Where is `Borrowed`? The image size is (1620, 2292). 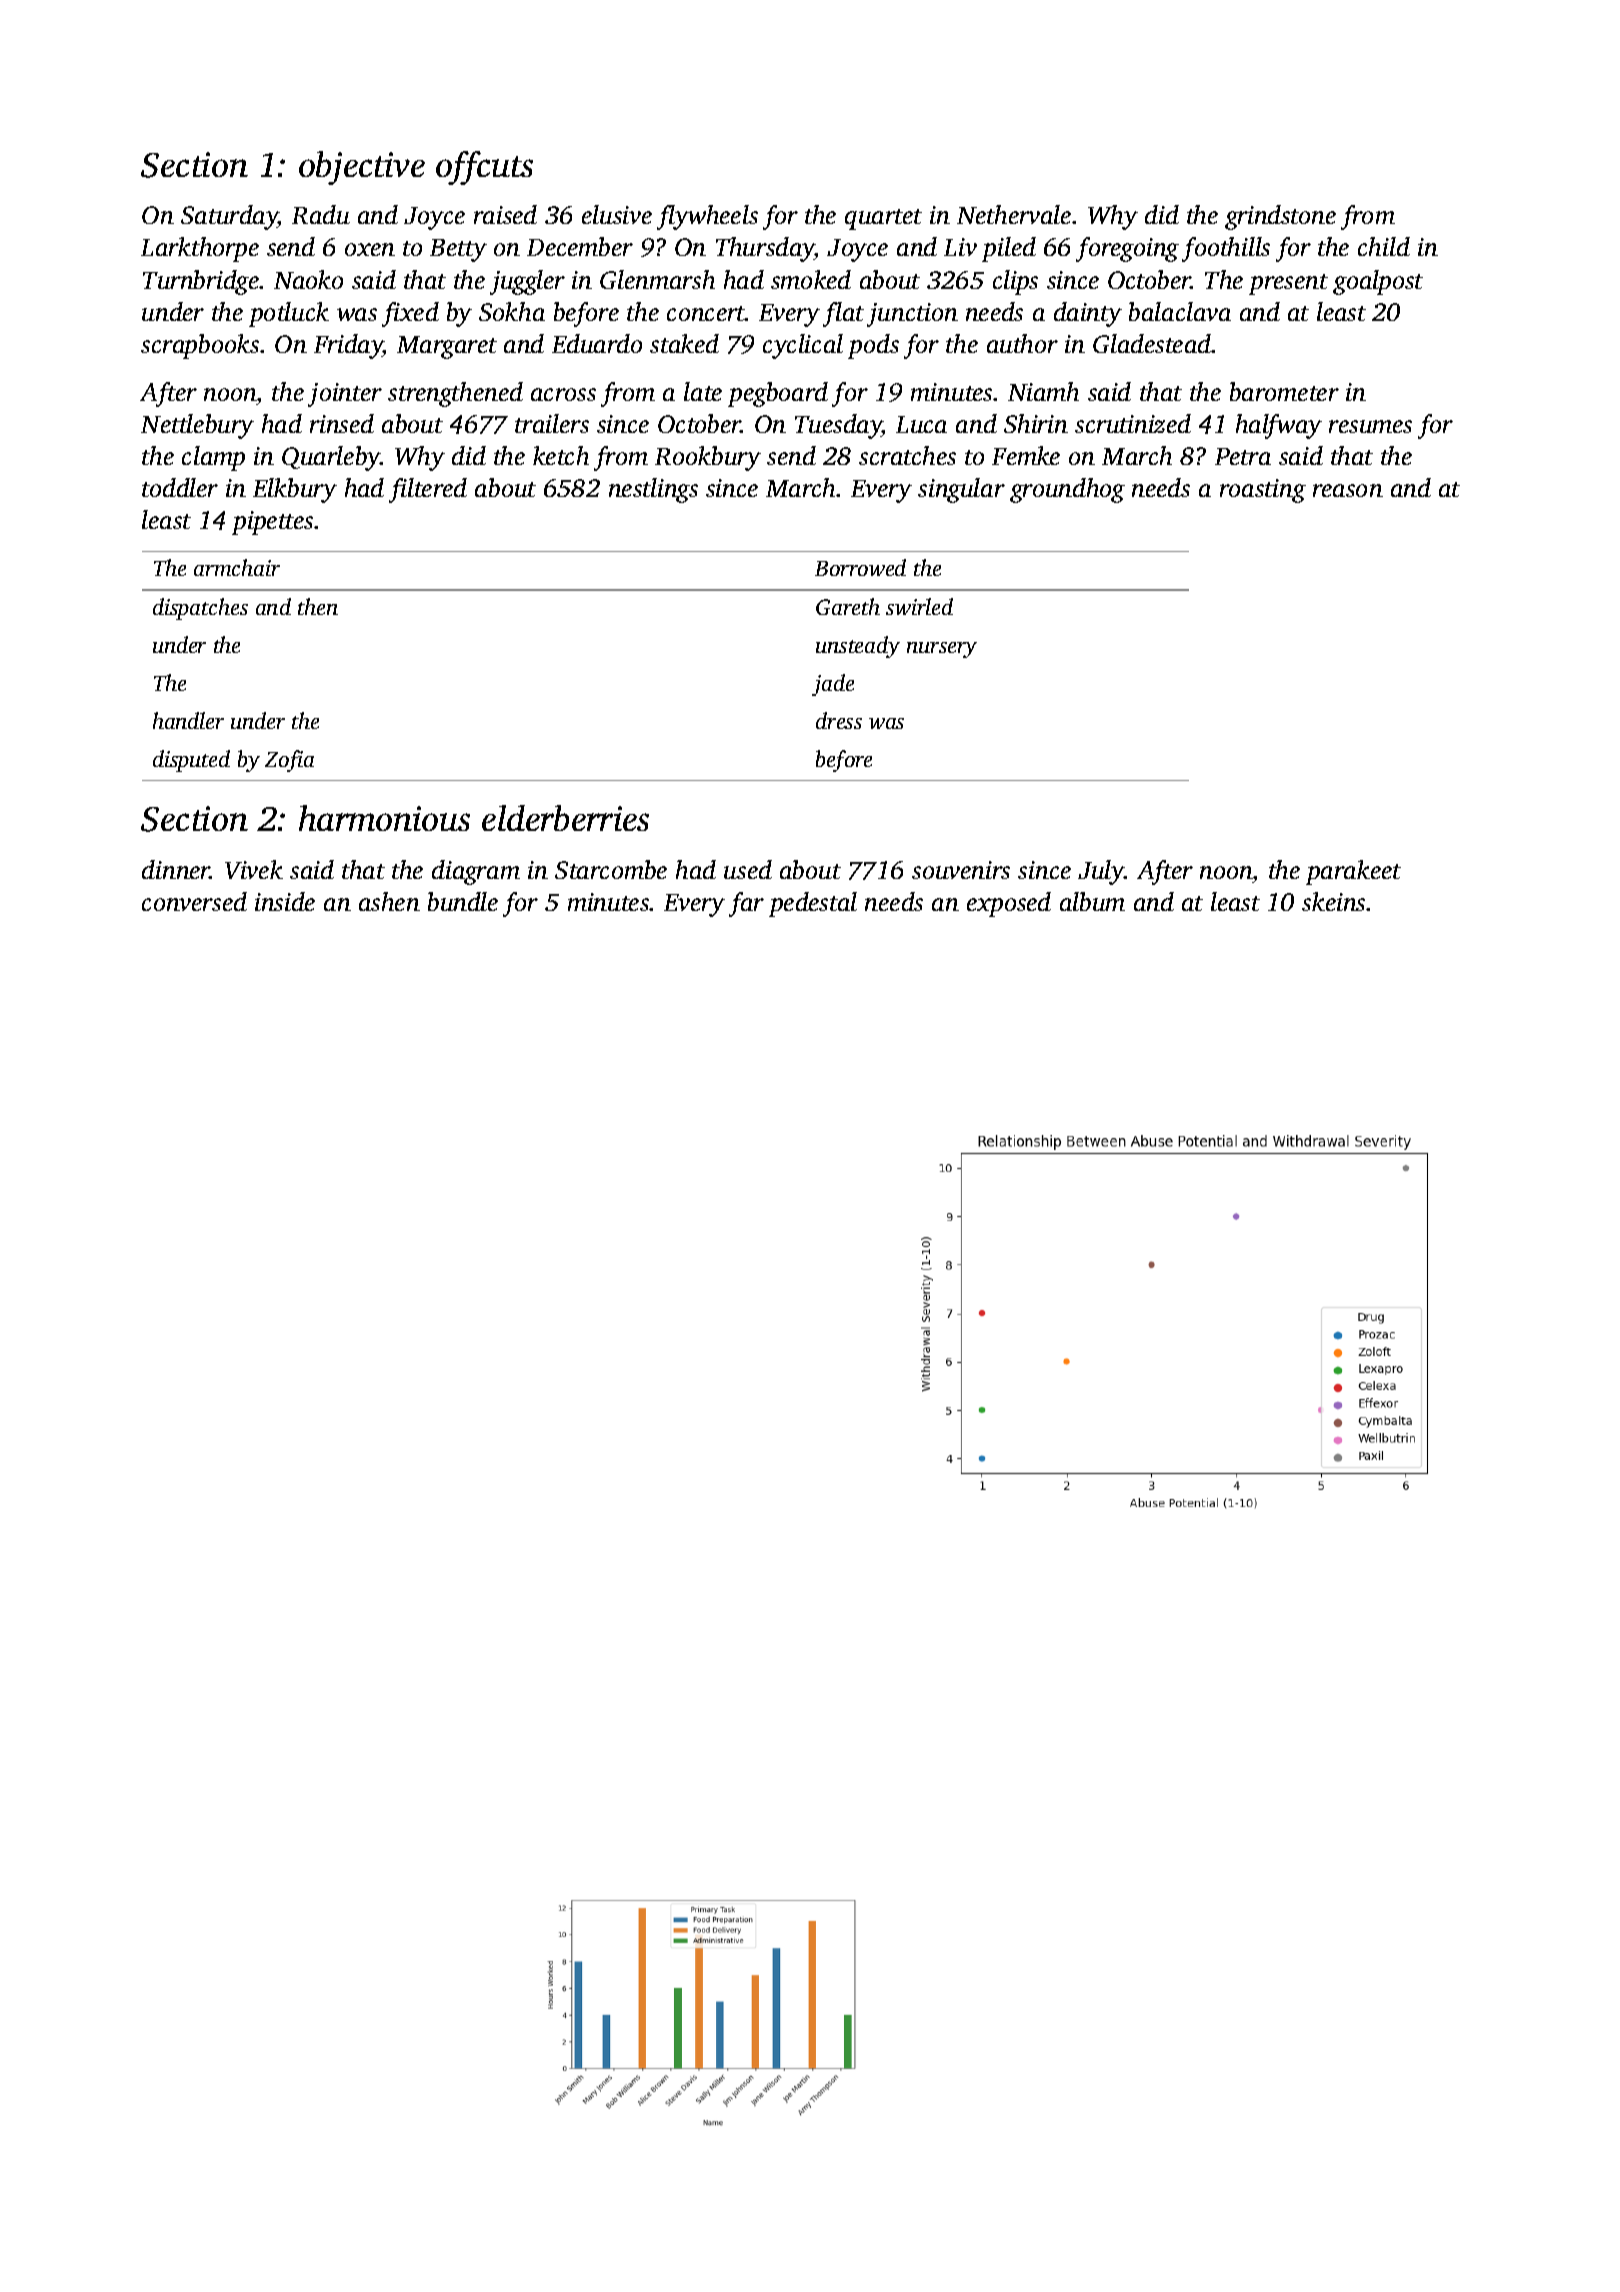
Borrowed is located at coordinates (860, 567).
